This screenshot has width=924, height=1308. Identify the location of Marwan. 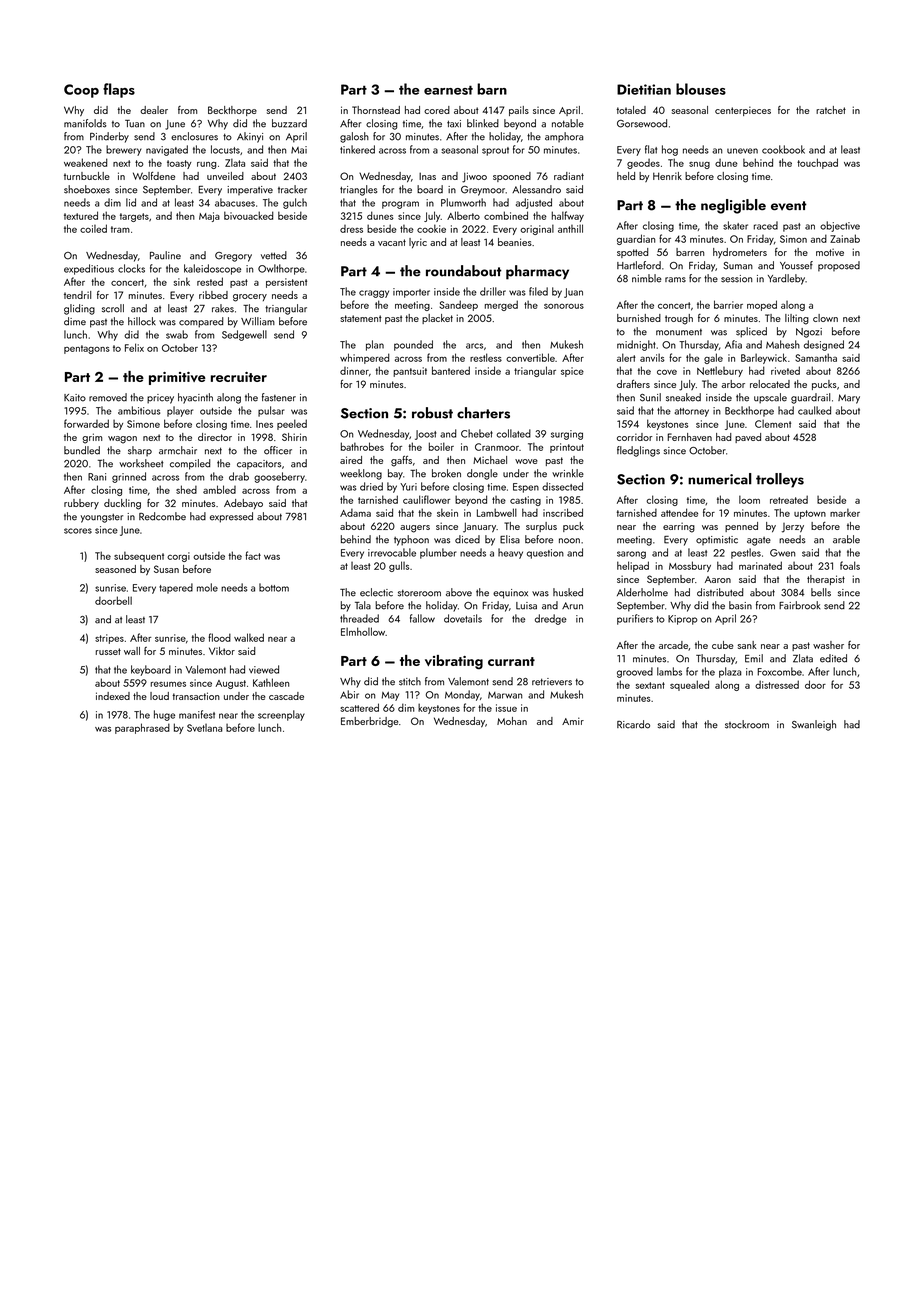
(505, 695).
